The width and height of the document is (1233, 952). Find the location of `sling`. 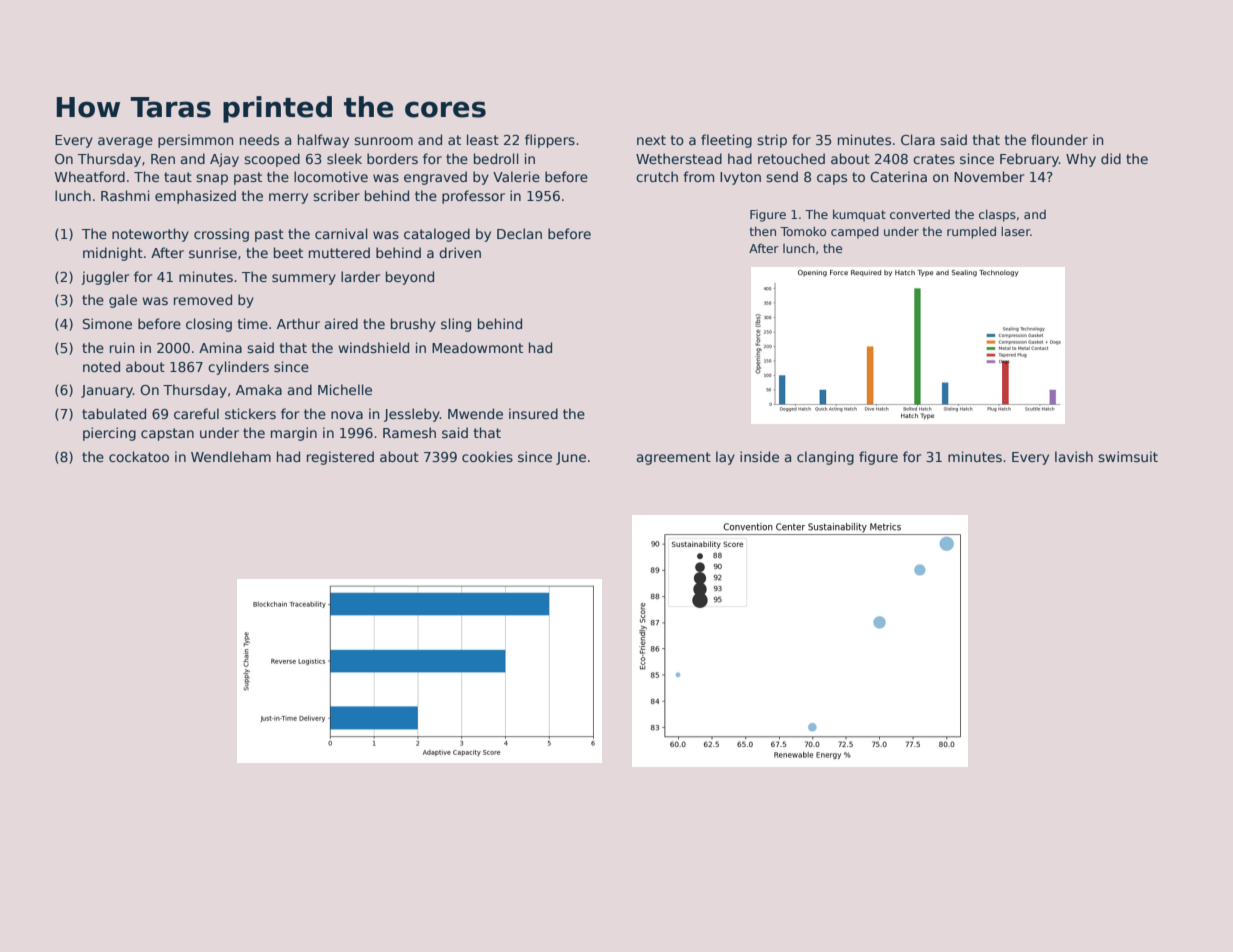

sling is located at coordinates (456, 325).
